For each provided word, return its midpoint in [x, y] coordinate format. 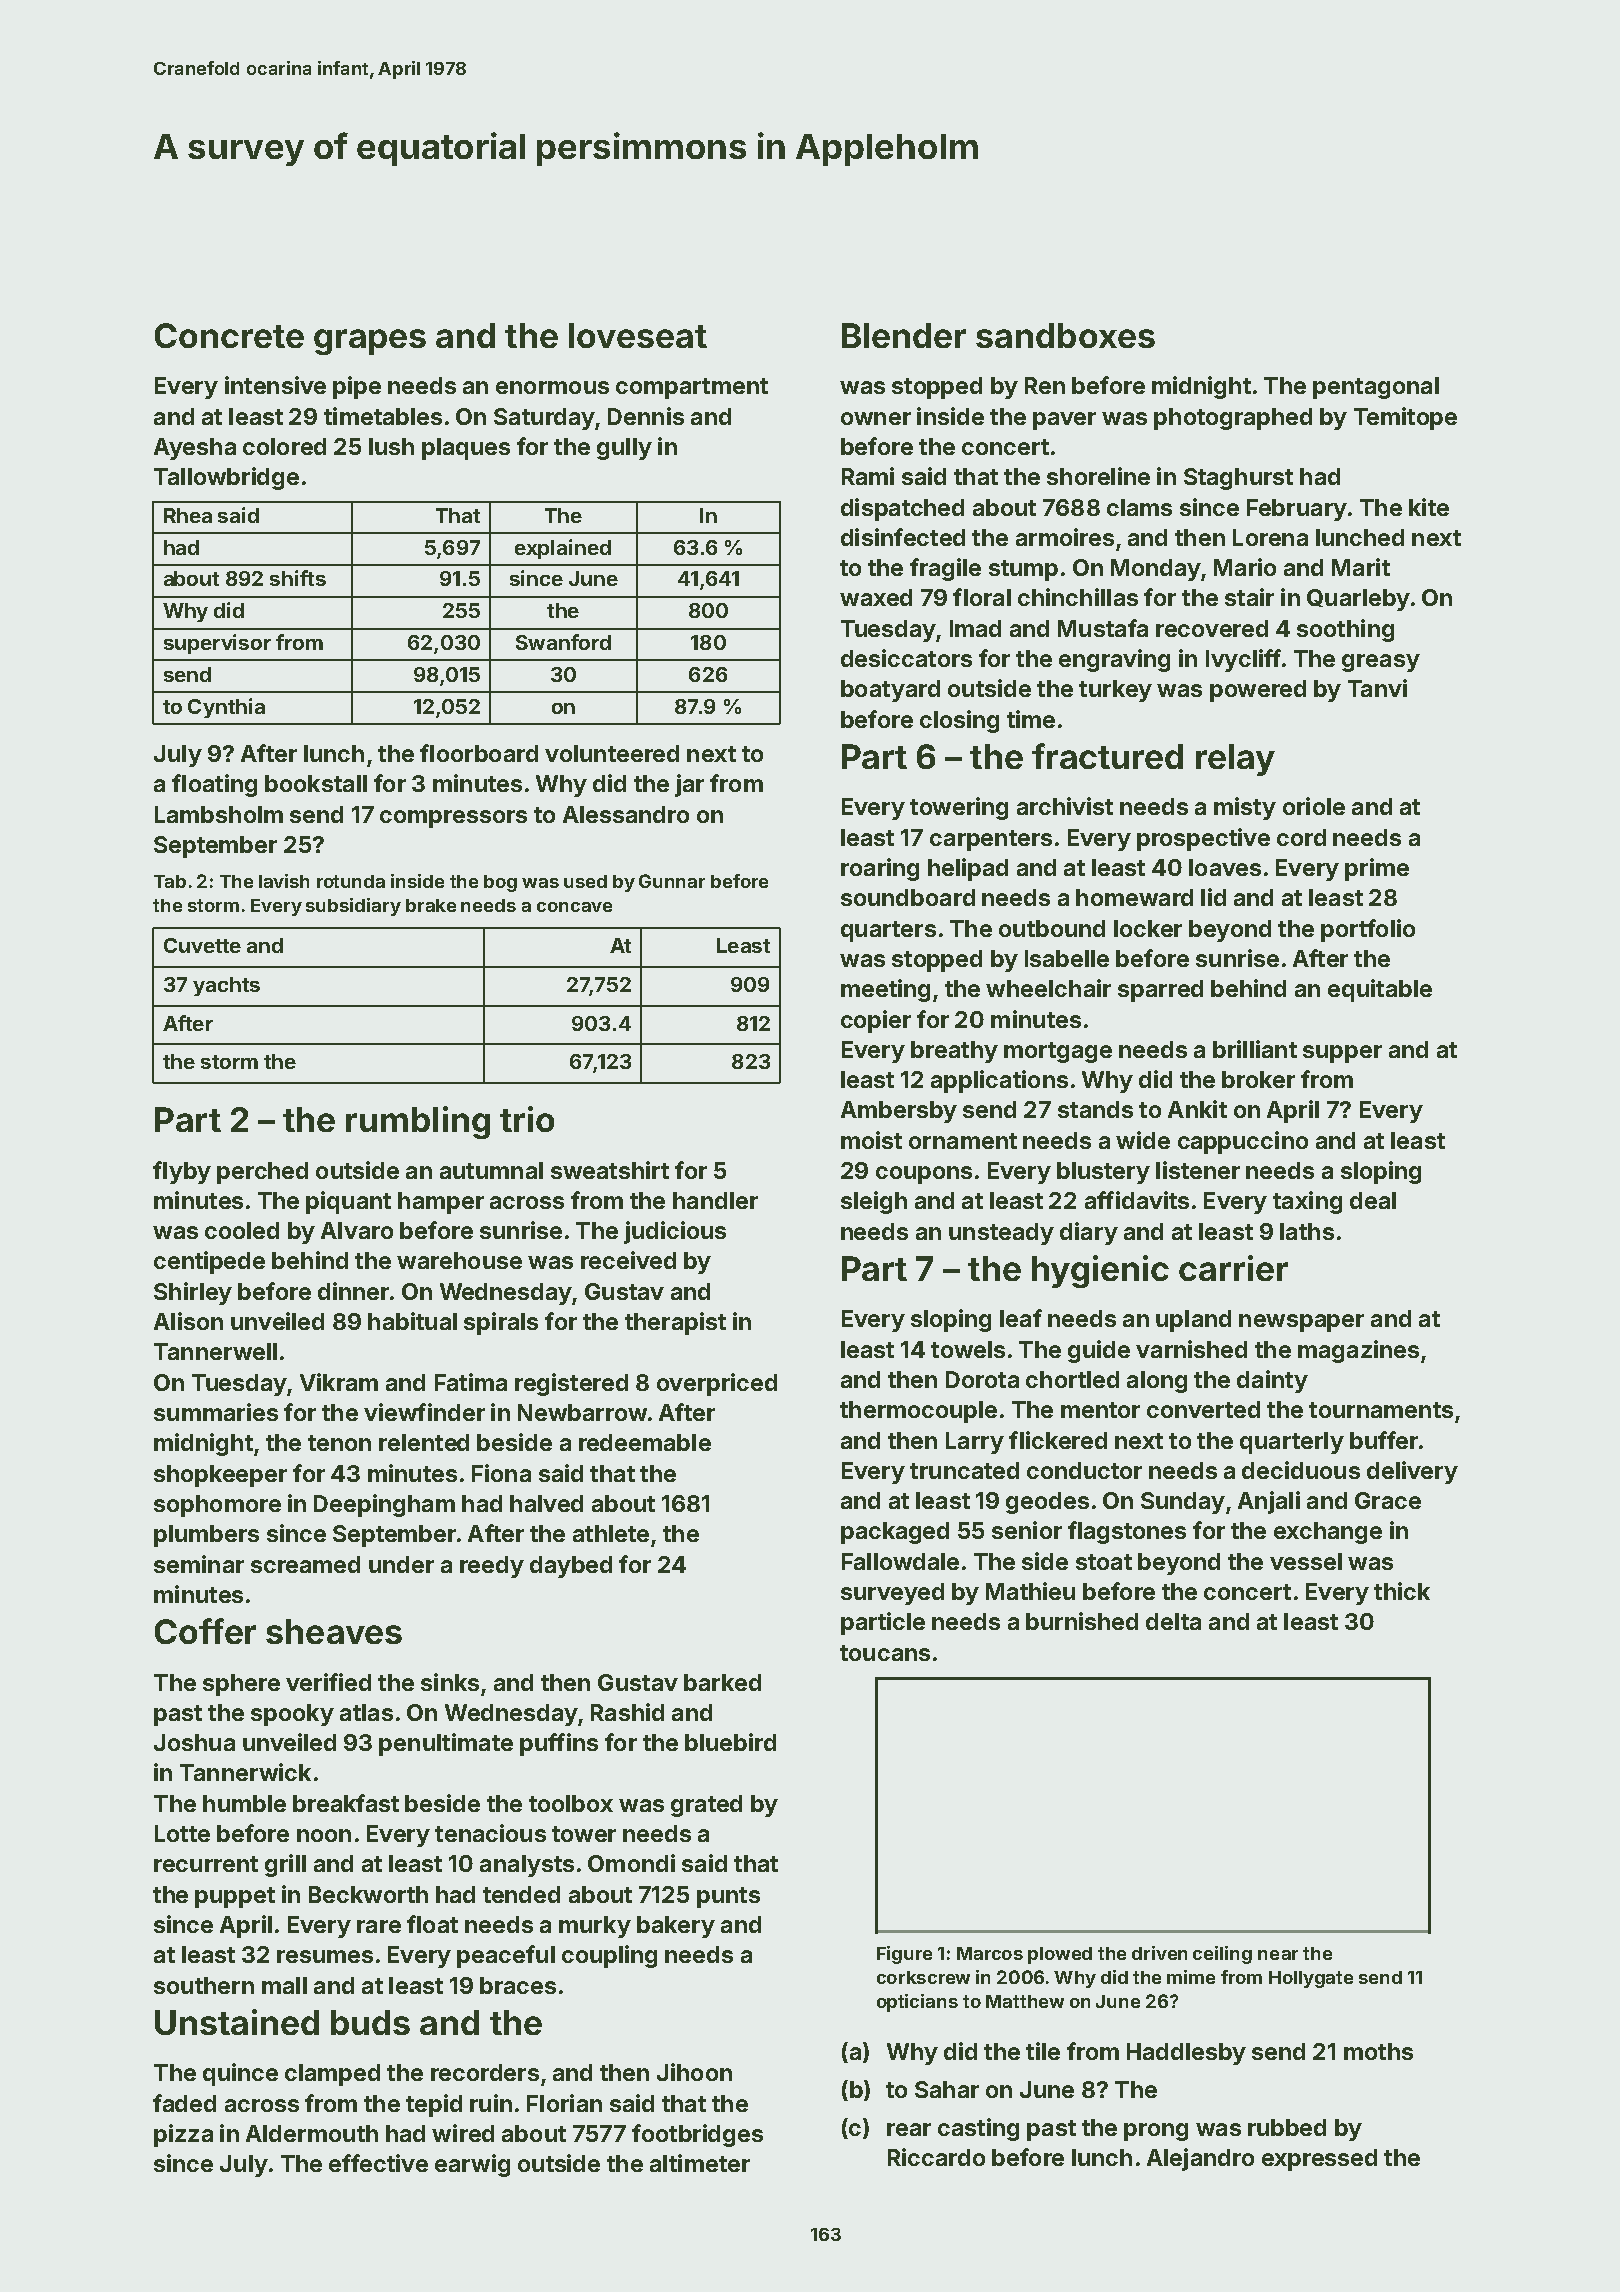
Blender [904, 335]
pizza [183, 2135]
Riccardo [936, 2157]
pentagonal [1376, 388]
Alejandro [1200, 2159]
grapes [370, 342]
